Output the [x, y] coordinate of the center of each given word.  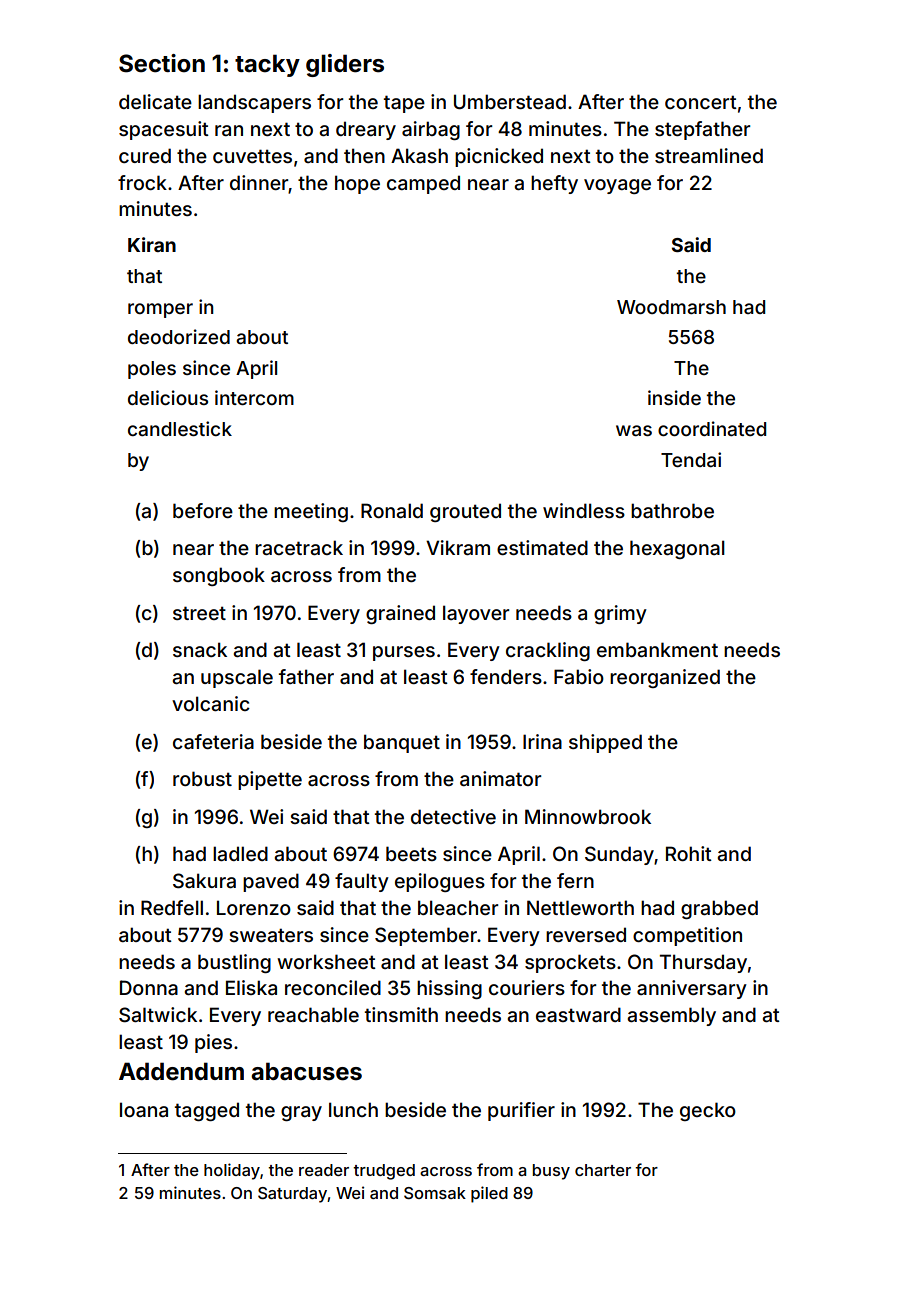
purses [404, 653]
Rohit [689, 853]
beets [411, 853]
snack [200, 649]
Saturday [292, 1195]
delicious [168, 397]
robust [202, 778]
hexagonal [677, 549]
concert [701, 102]
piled [489, 1194]
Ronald [392, 510]
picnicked [499, 157]
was [634, 430]
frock [142, 182]
